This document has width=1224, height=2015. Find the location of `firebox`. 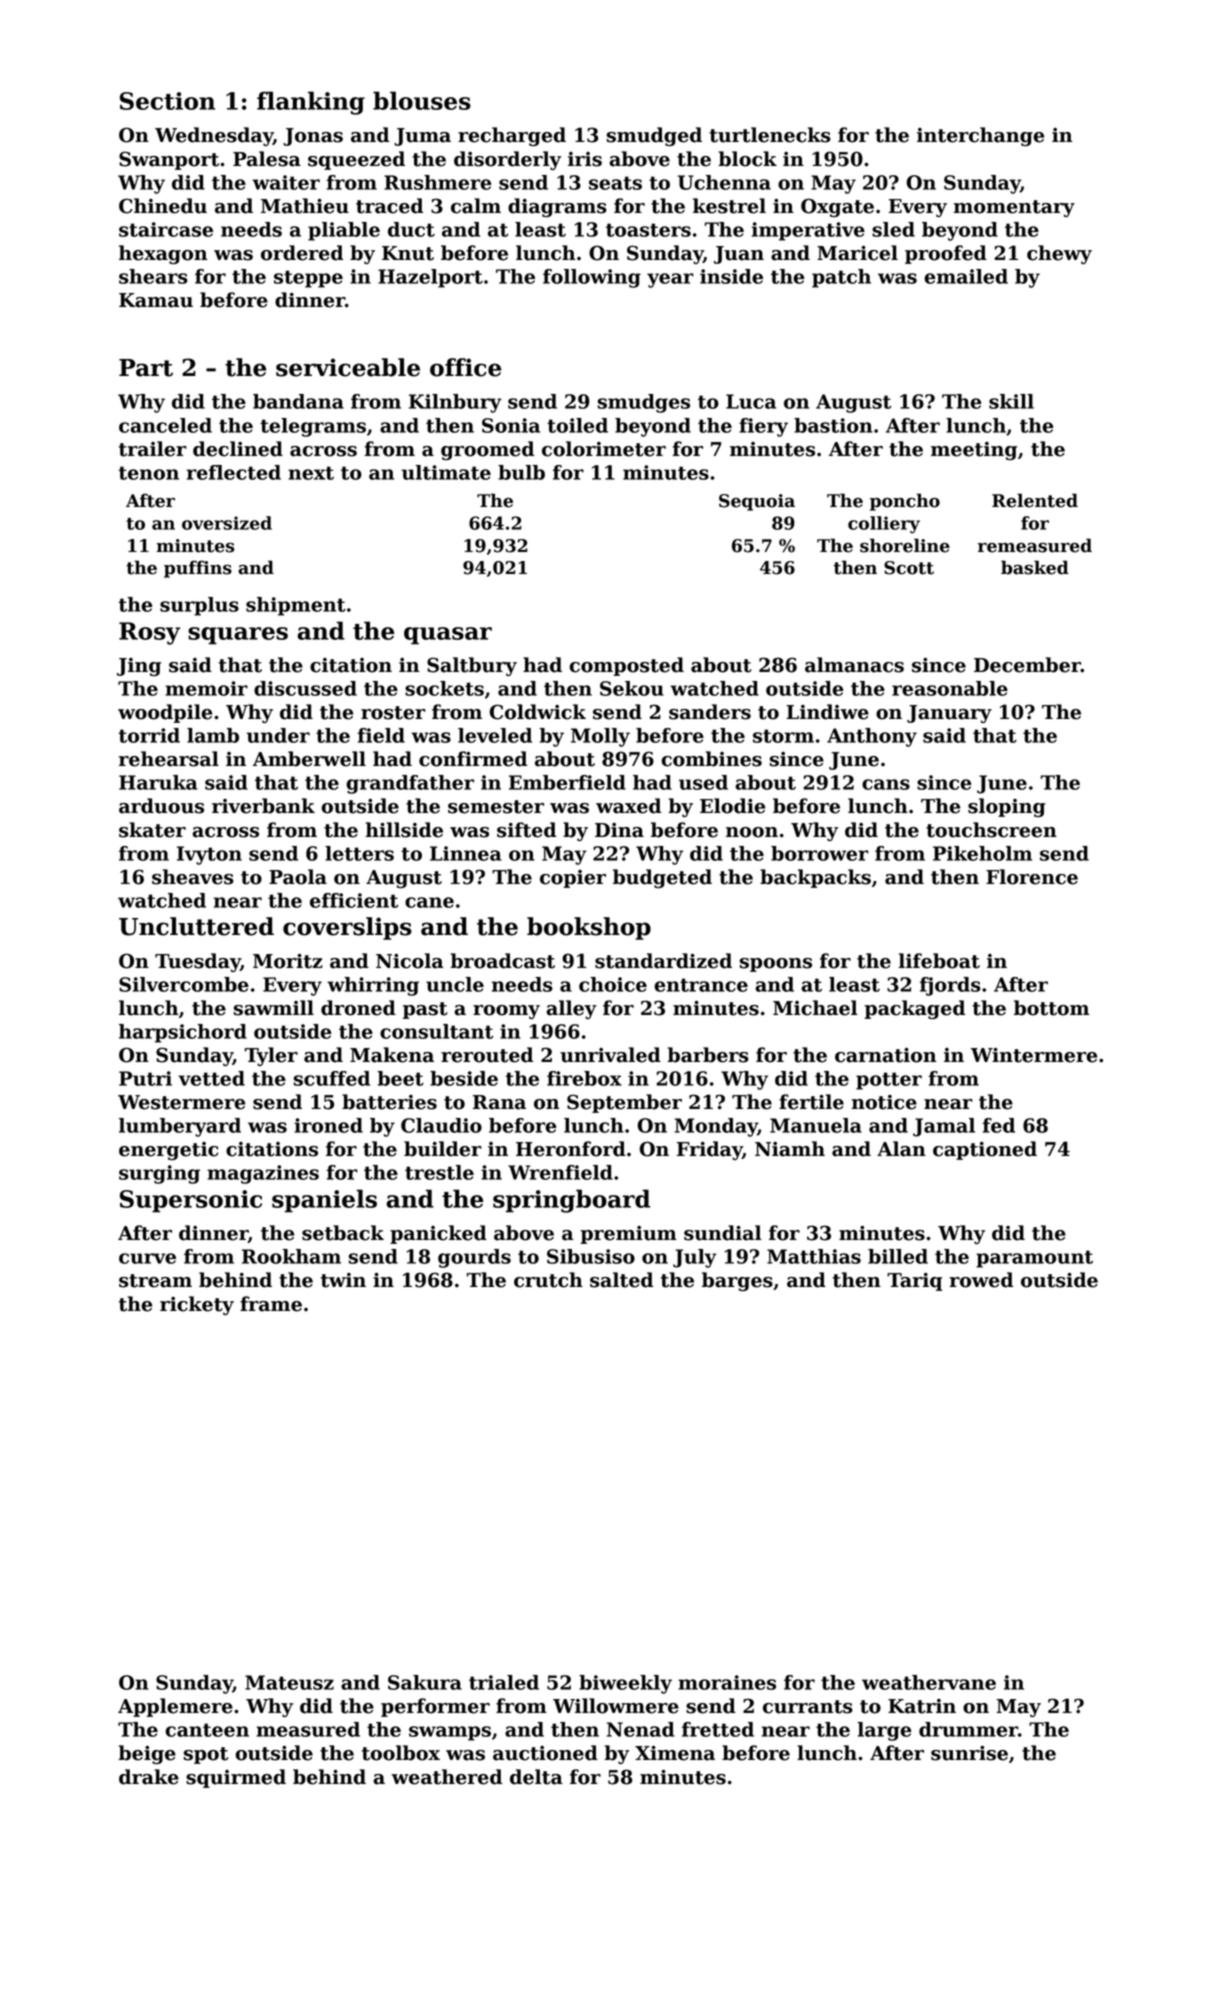

firebox is located at coordinates (584, 1078).
